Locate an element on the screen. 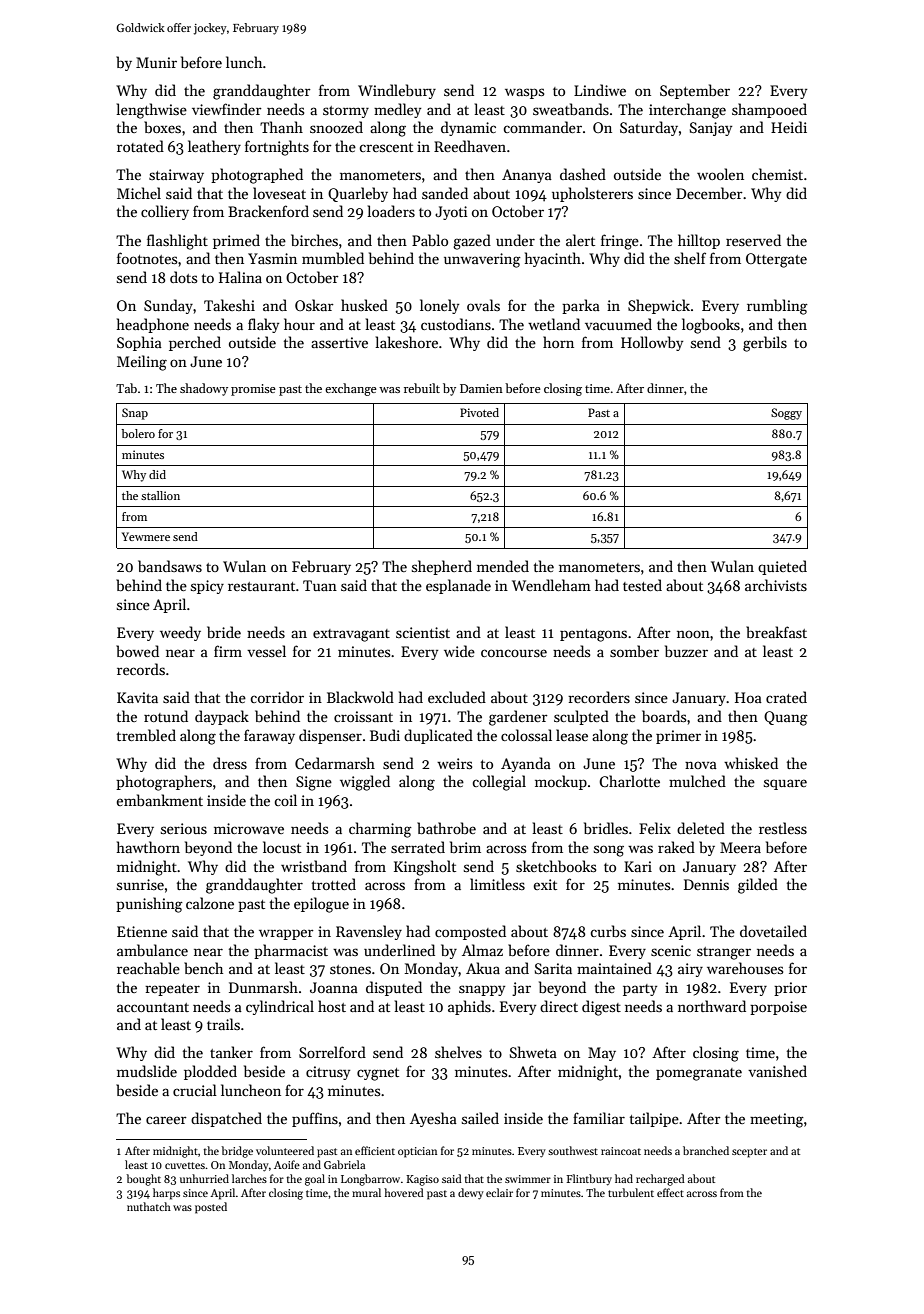  sanded is located at coordinates (445, 193).
